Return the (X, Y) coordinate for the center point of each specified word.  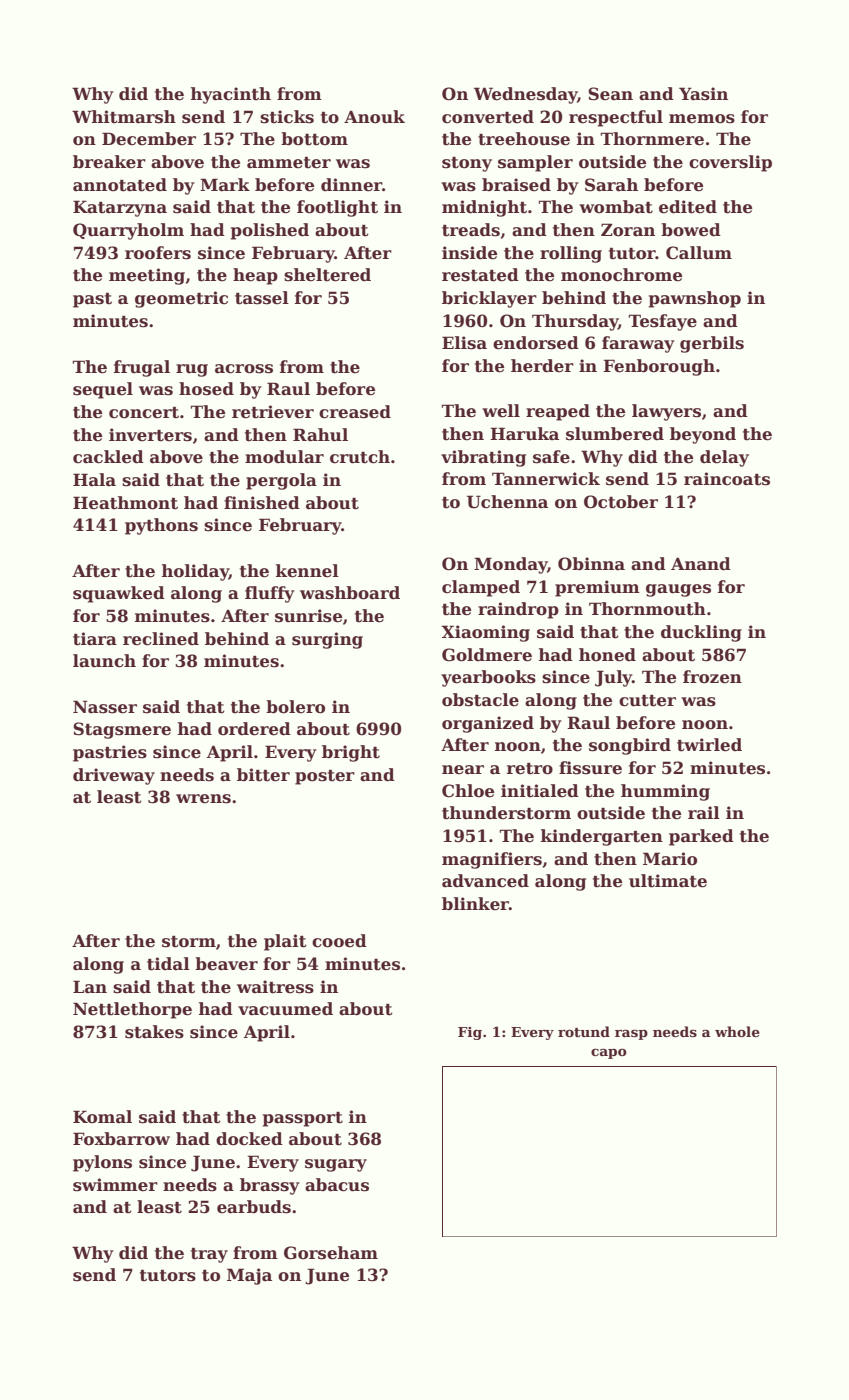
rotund (584, 1031)
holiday (195, 572)
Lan (90, 987)
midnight (484, 208)
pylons (102, 1163)
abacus (337, 1185)
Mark (225, 185)
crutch (360, 457)
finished (262, 503)
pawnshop (695, 299)
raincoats (727, 479)
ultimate (668, 881)
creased (355, 412)
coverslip (730, 163)
